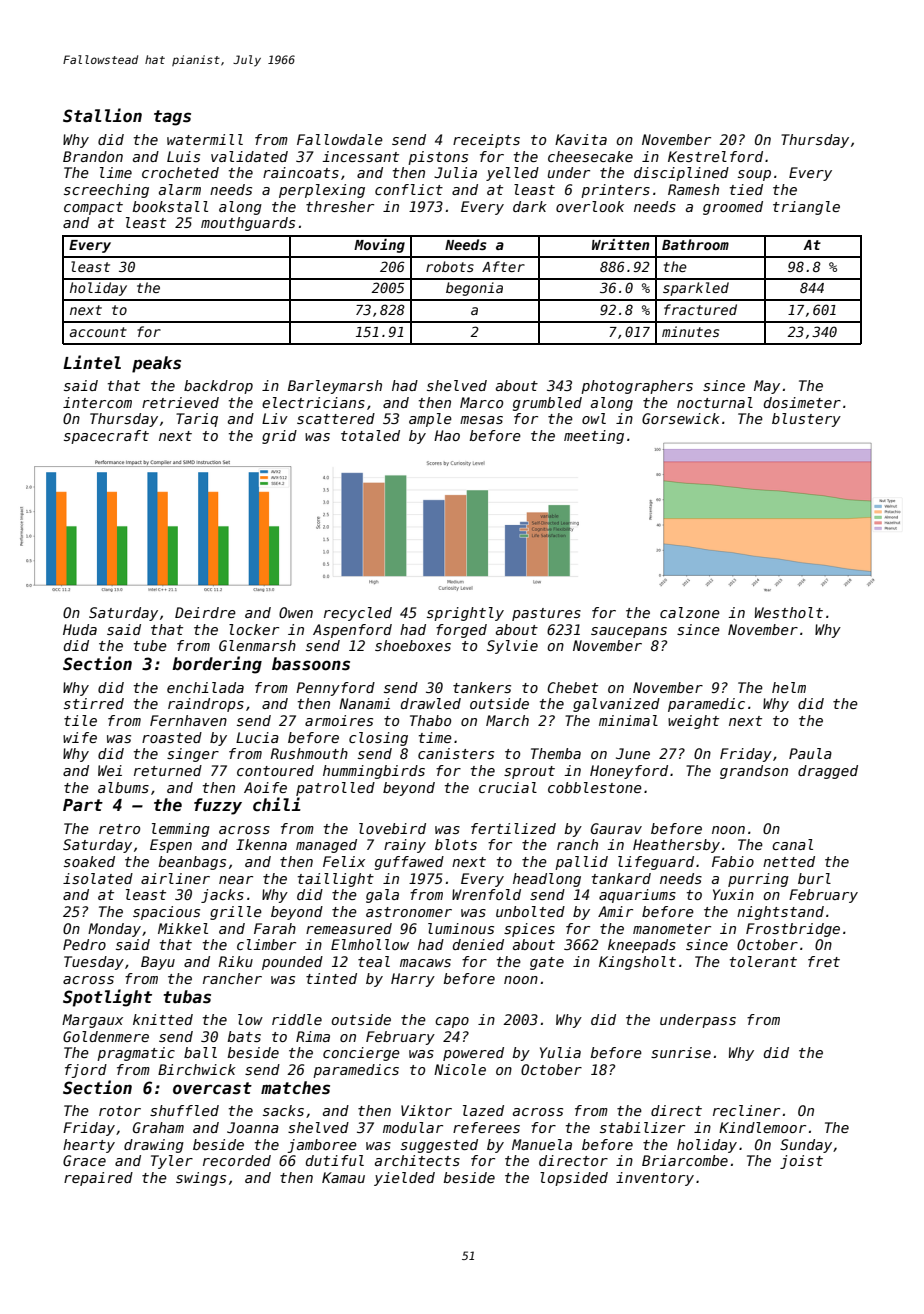 This document has width=924, height=1314. What do you see at coordinates (80, 629) in the document?
I see `Huda` at bounding box center [80, 629].
